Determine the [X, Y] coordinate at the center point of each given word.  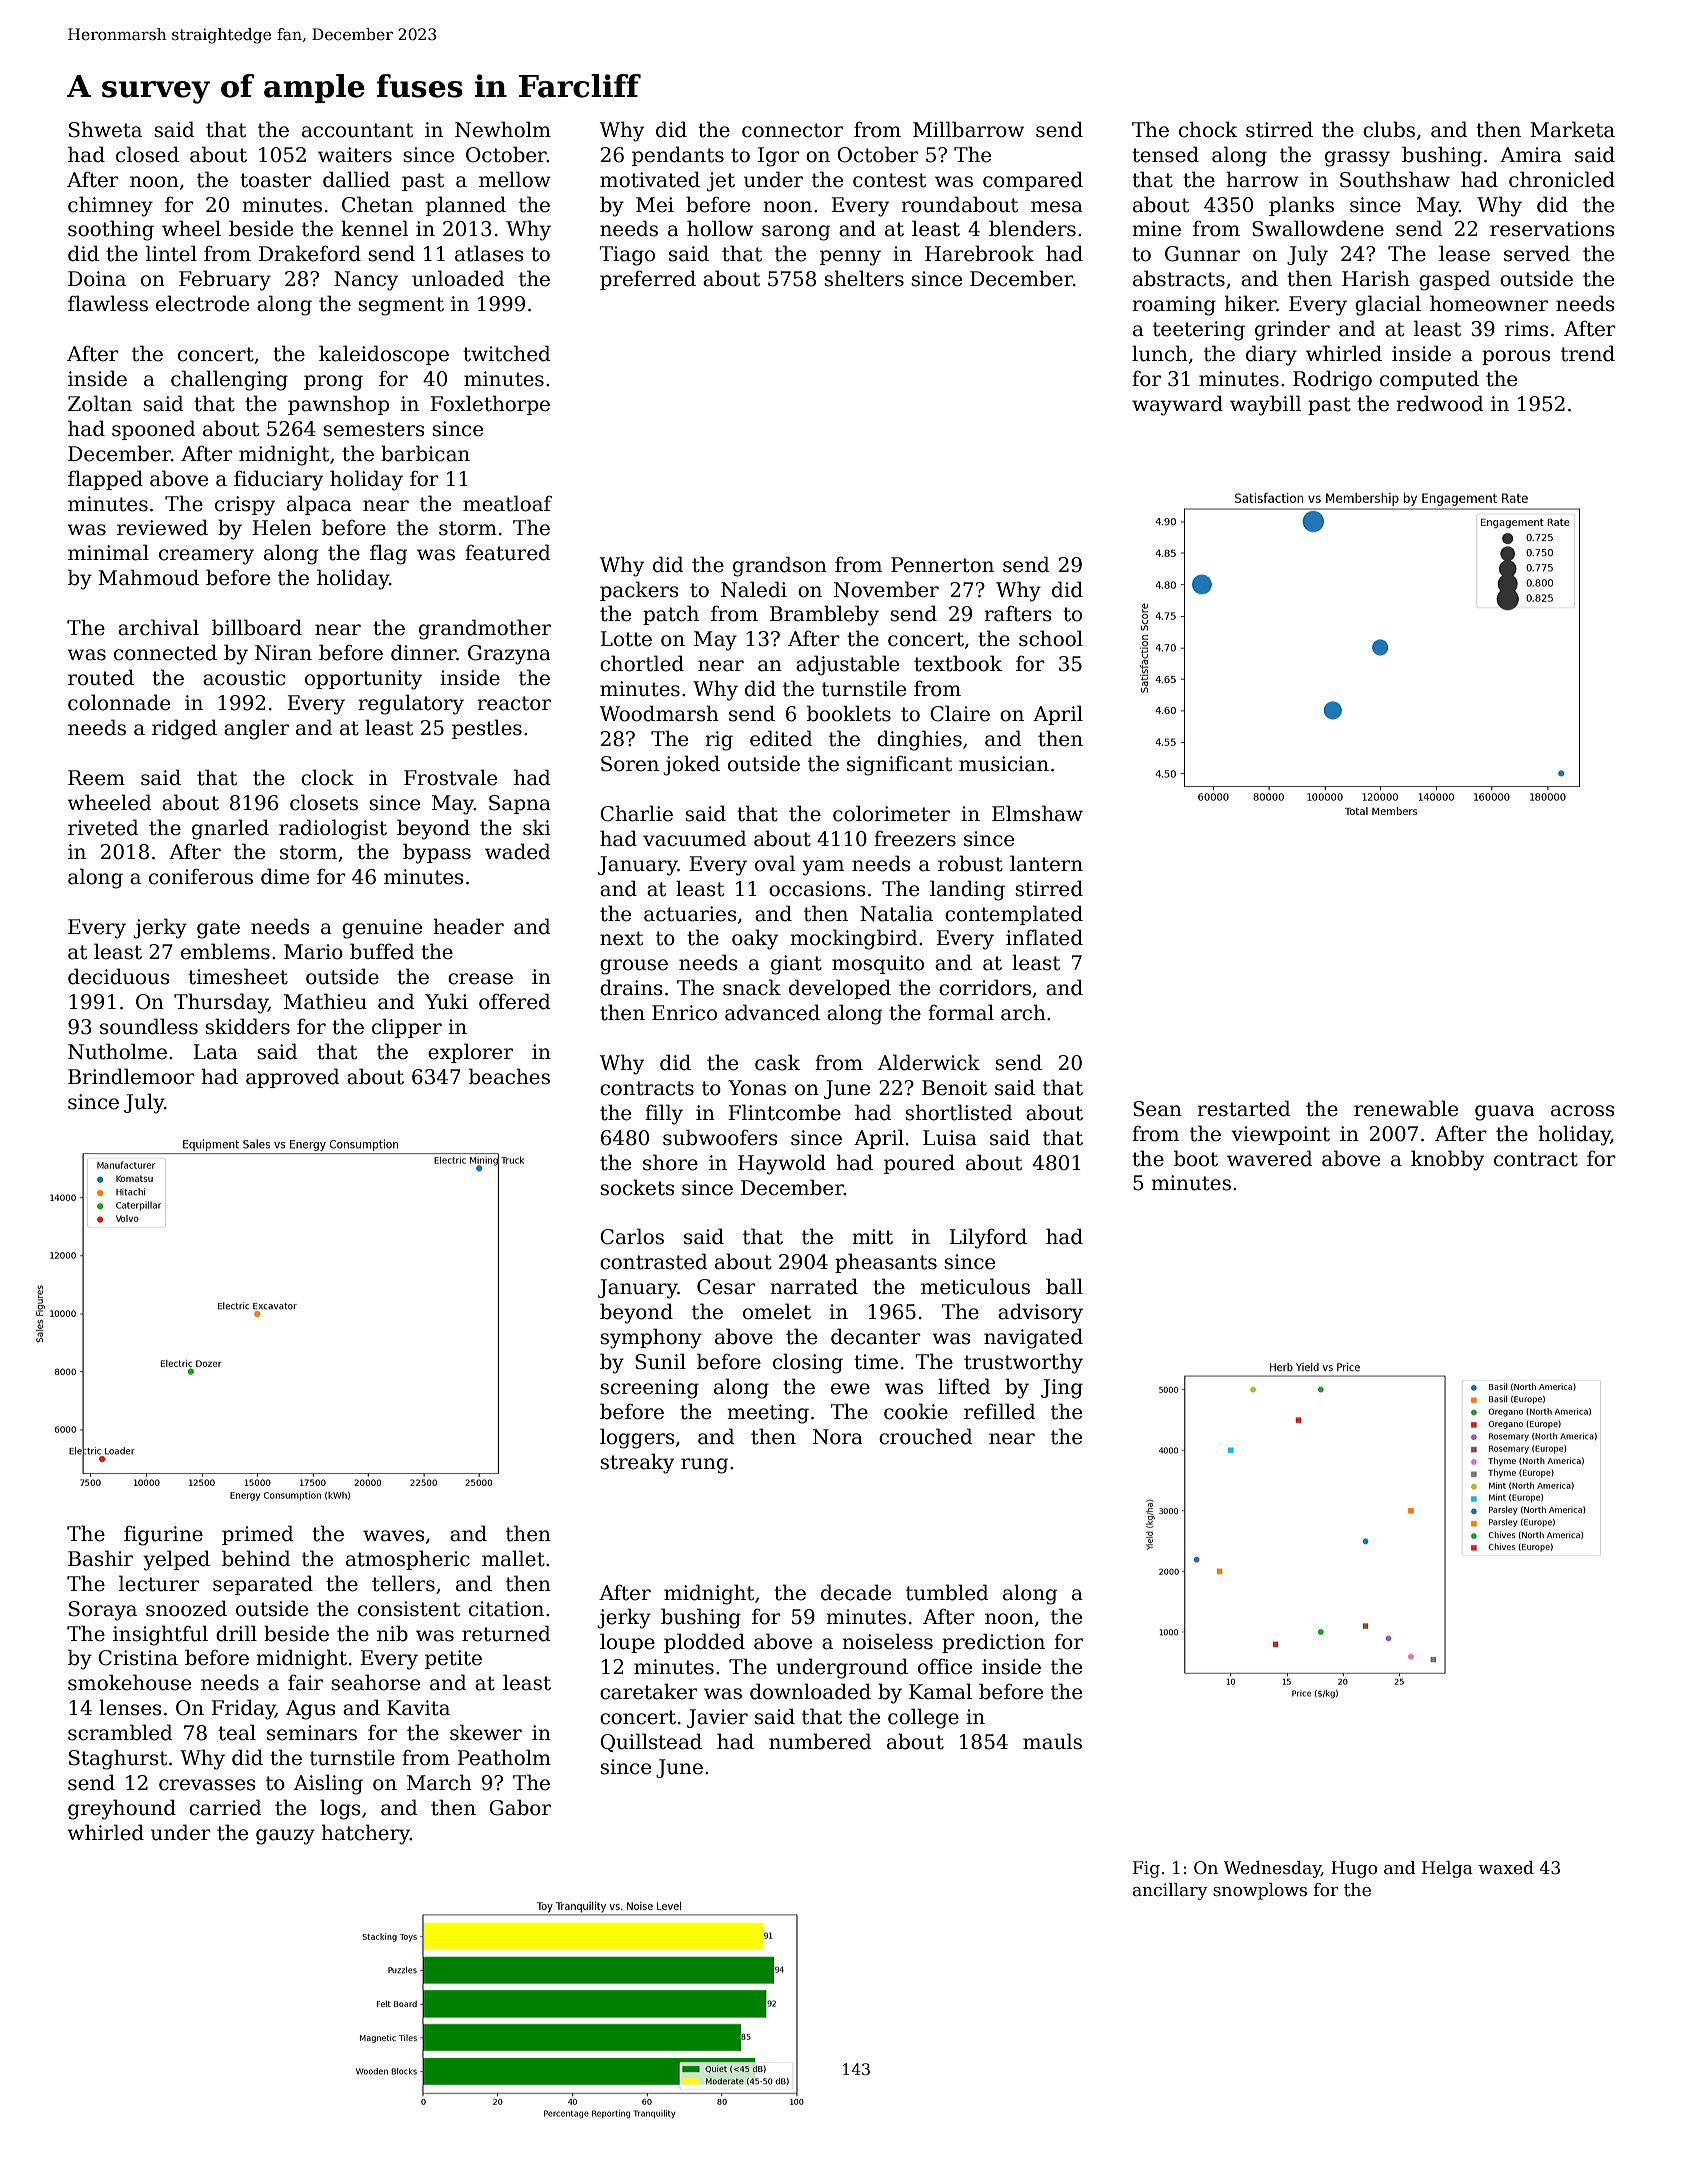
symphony [651, 1338]
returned [506, 1633]
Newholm [503, 129]
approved [293, 1078]
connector [792, 130]
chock [1208, 129]
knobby [1447, 1160]
